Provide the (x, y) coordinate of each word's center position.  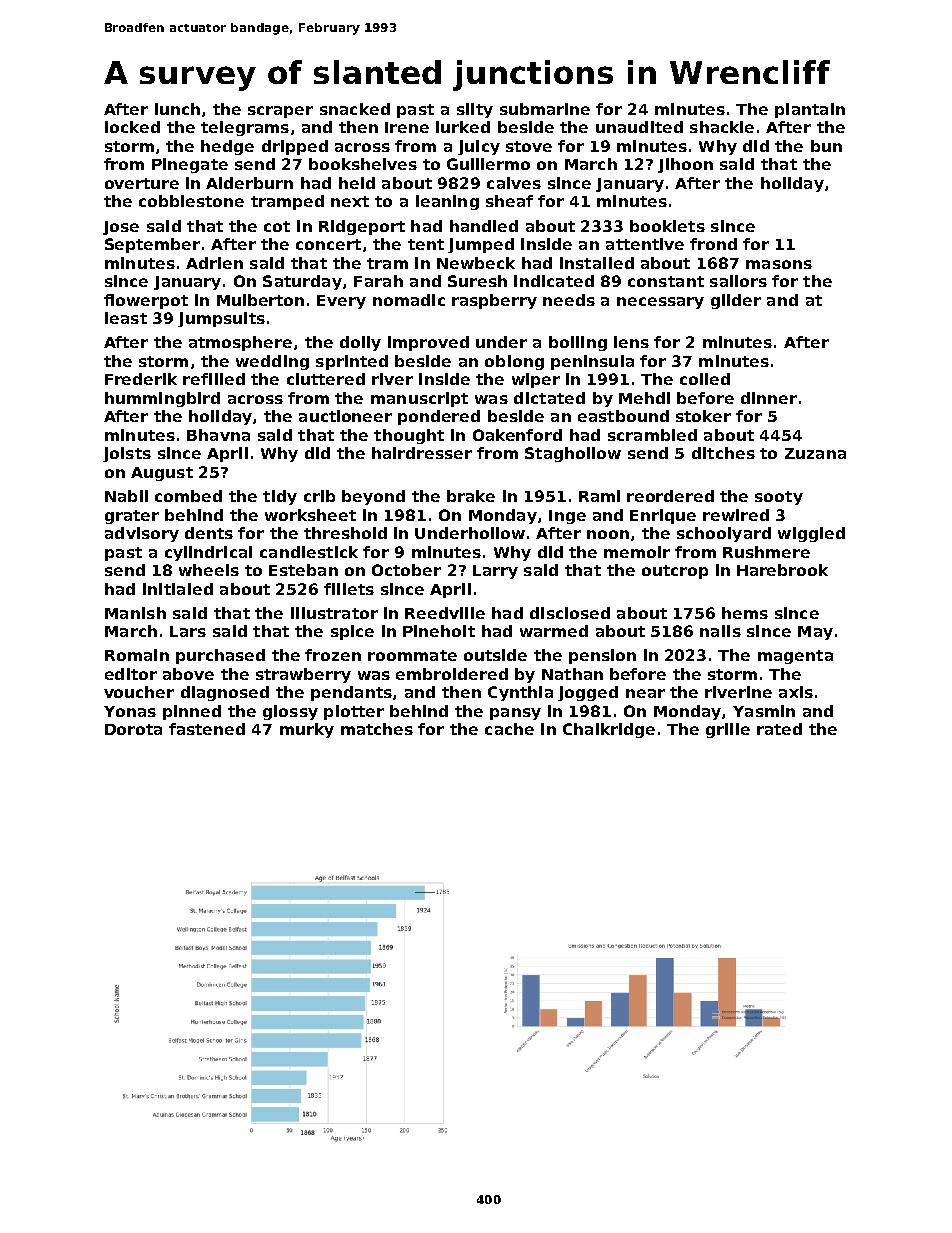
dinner (769, 398)
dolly (360, 343)
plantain (810, 110)
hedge (227, 147)
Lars (188, 631)
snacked (355, 109)
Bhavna (218, 435)
